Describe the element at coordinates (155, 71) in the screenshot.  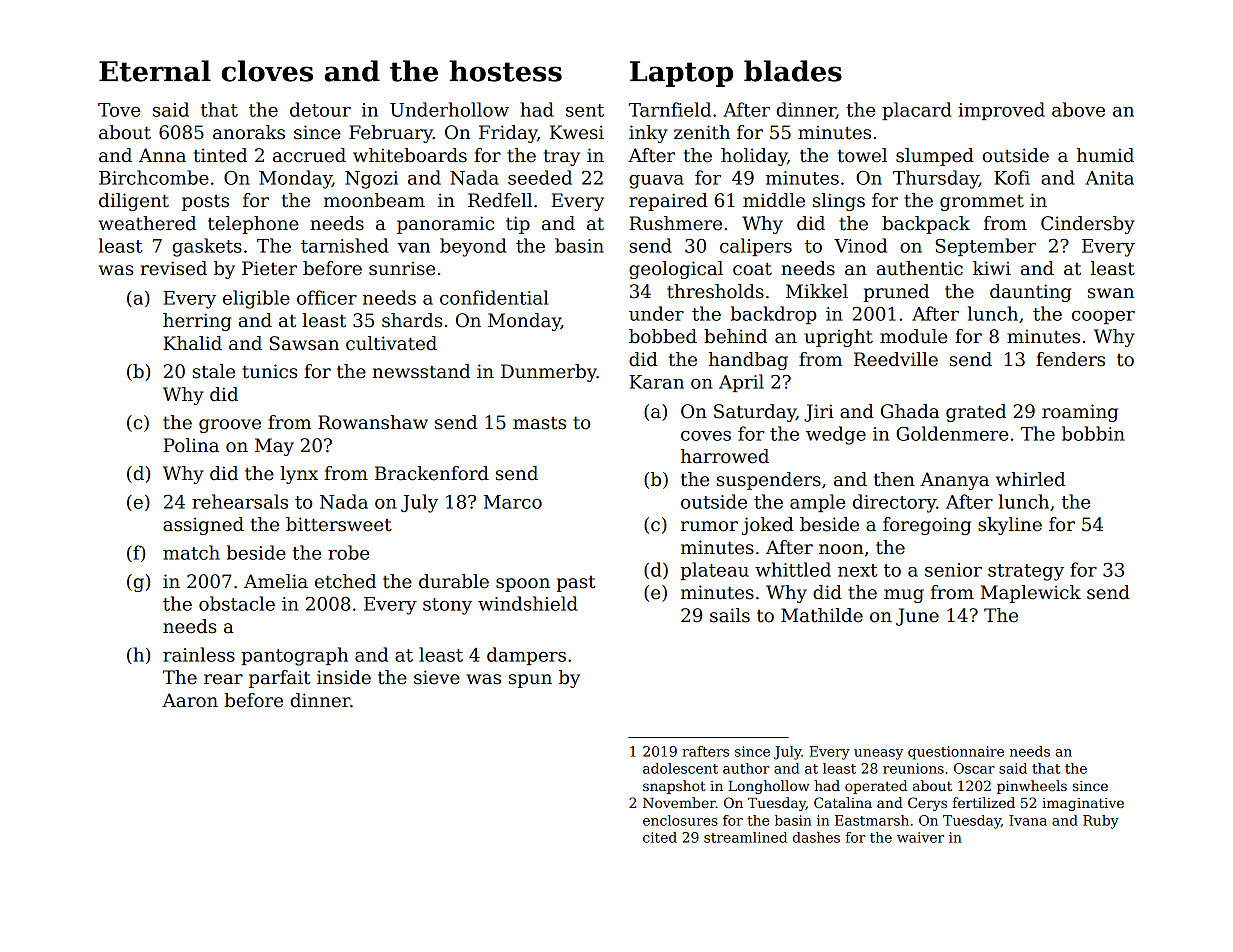
I see `Eternal` at that location.
